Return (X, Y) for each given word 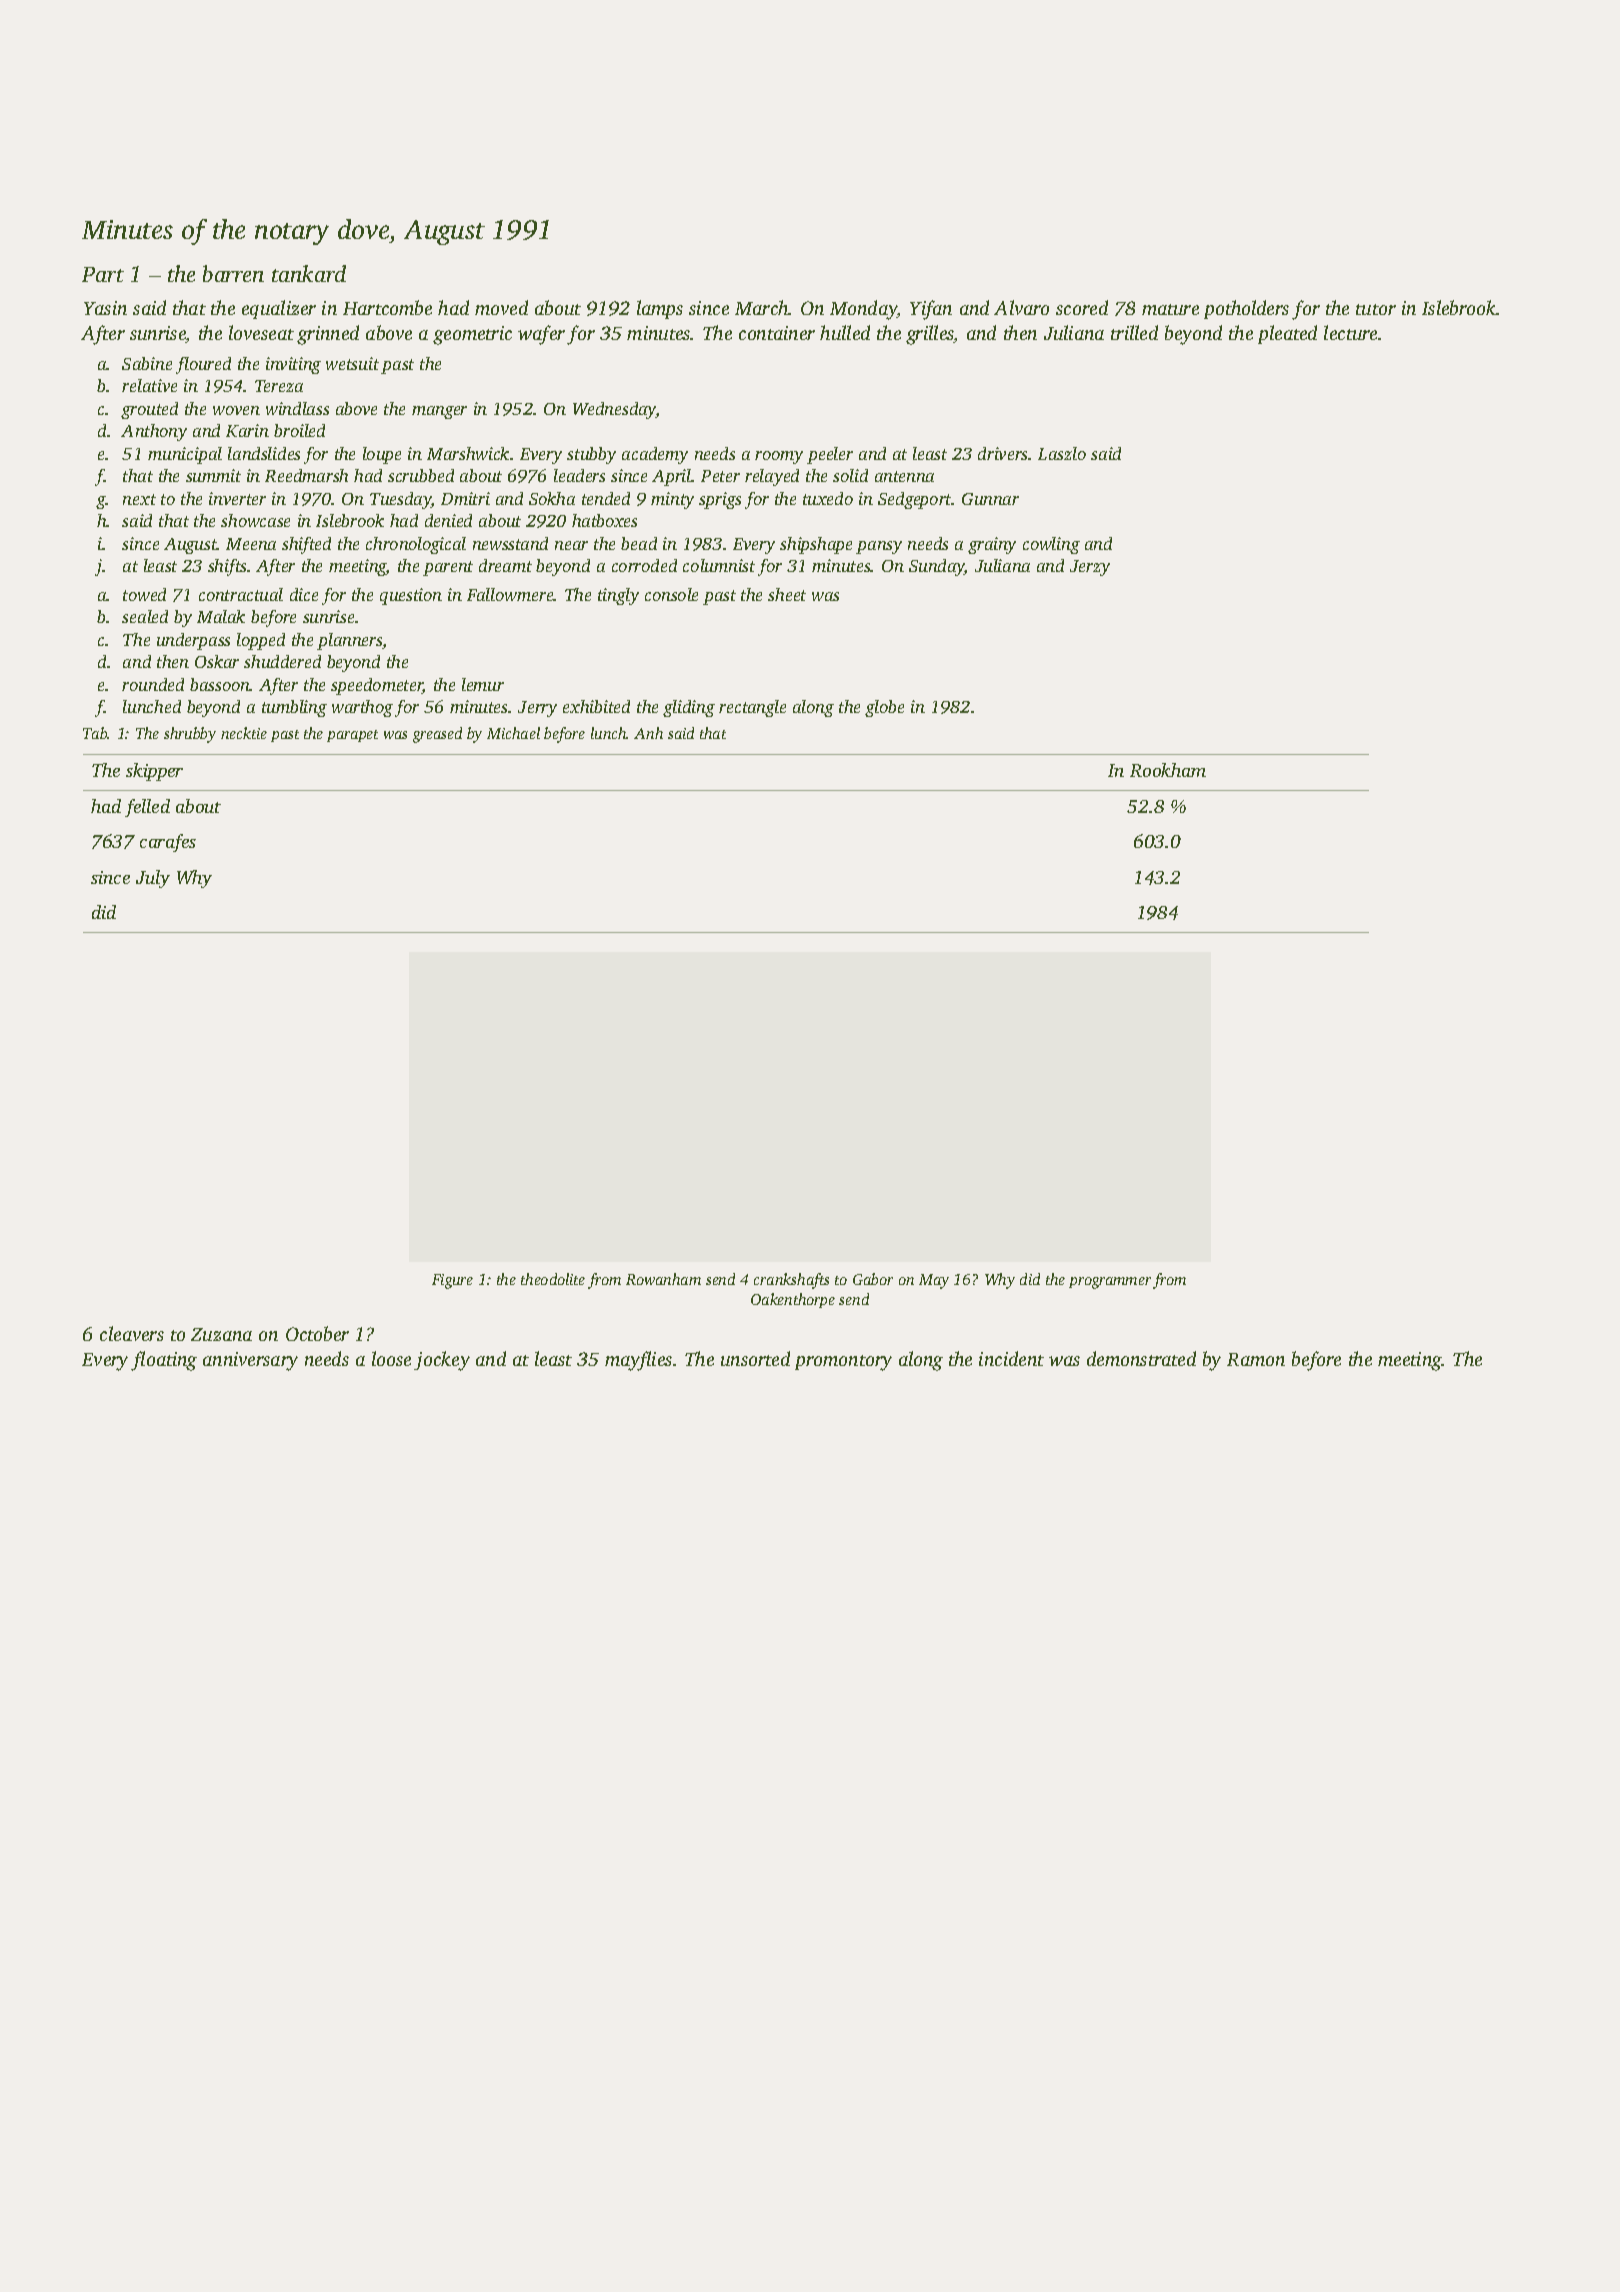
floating (164, 1361)
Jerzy (1090, 568)
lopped (261, 641)
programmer (1110, 1283)
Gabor (873, 1279)
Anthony (154, 432)
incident (1011, 1358)
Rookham (1168, 770)
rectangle (752, 708)
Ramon (1256, 1359)
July (153, 879)
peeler (830, 455)
